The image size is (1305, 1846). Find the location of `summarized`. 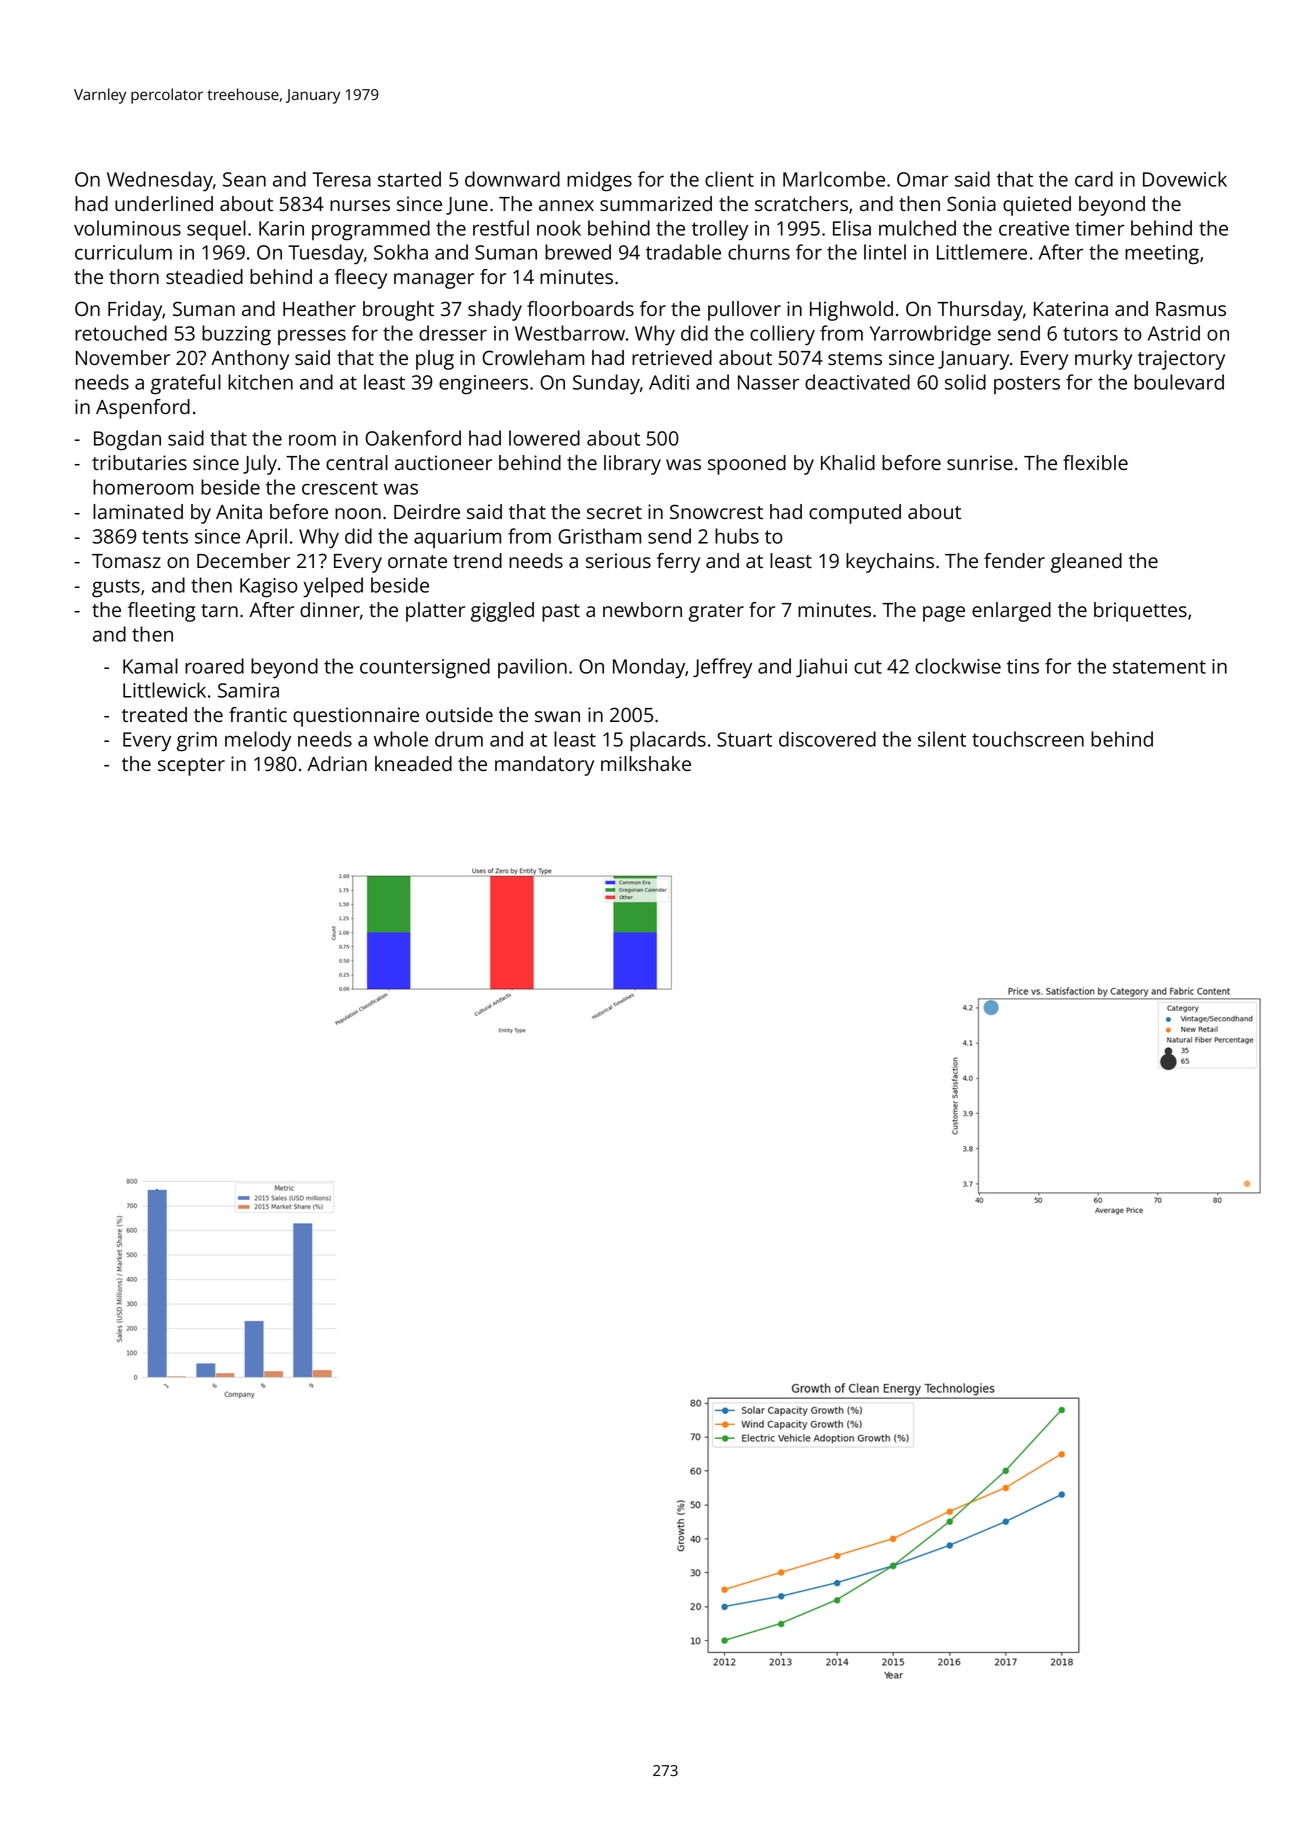

summarized is located at coordinates (656, 203).
